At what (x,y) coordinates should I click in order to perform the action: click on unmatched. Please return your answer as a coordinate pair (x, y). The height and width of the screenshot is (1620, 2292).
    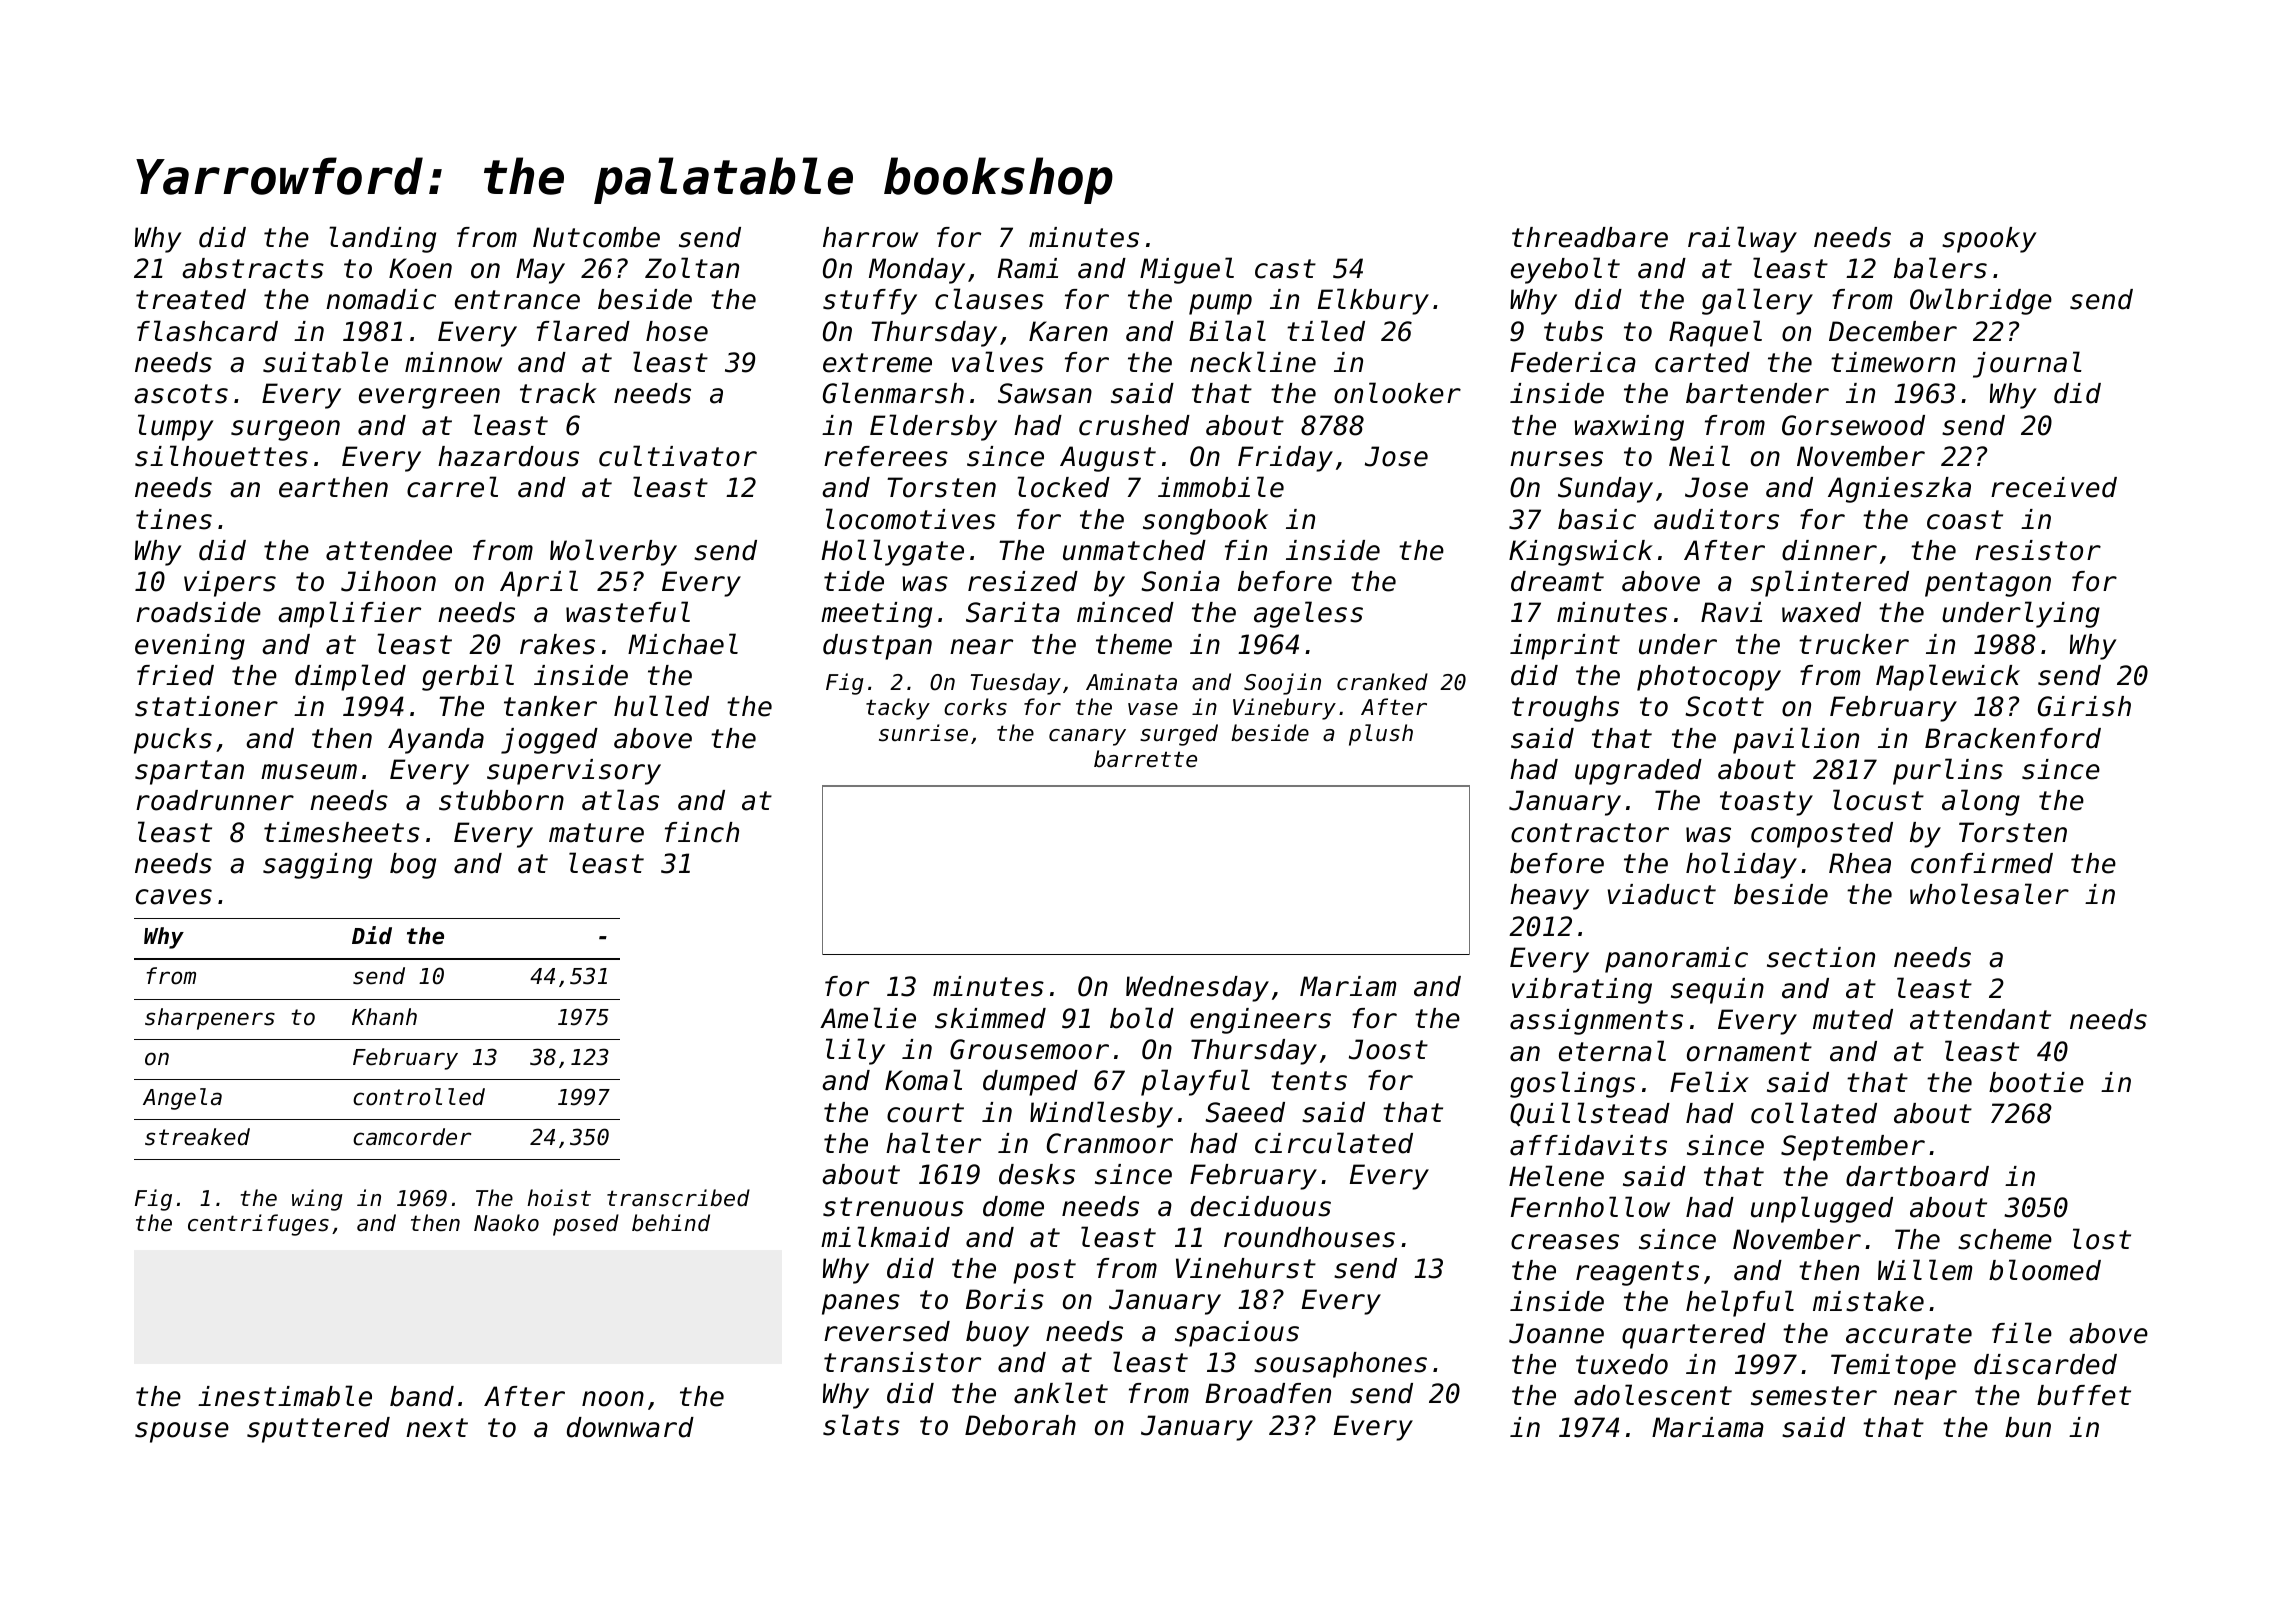
    Looking at the image, I should click on (1134, 550).
